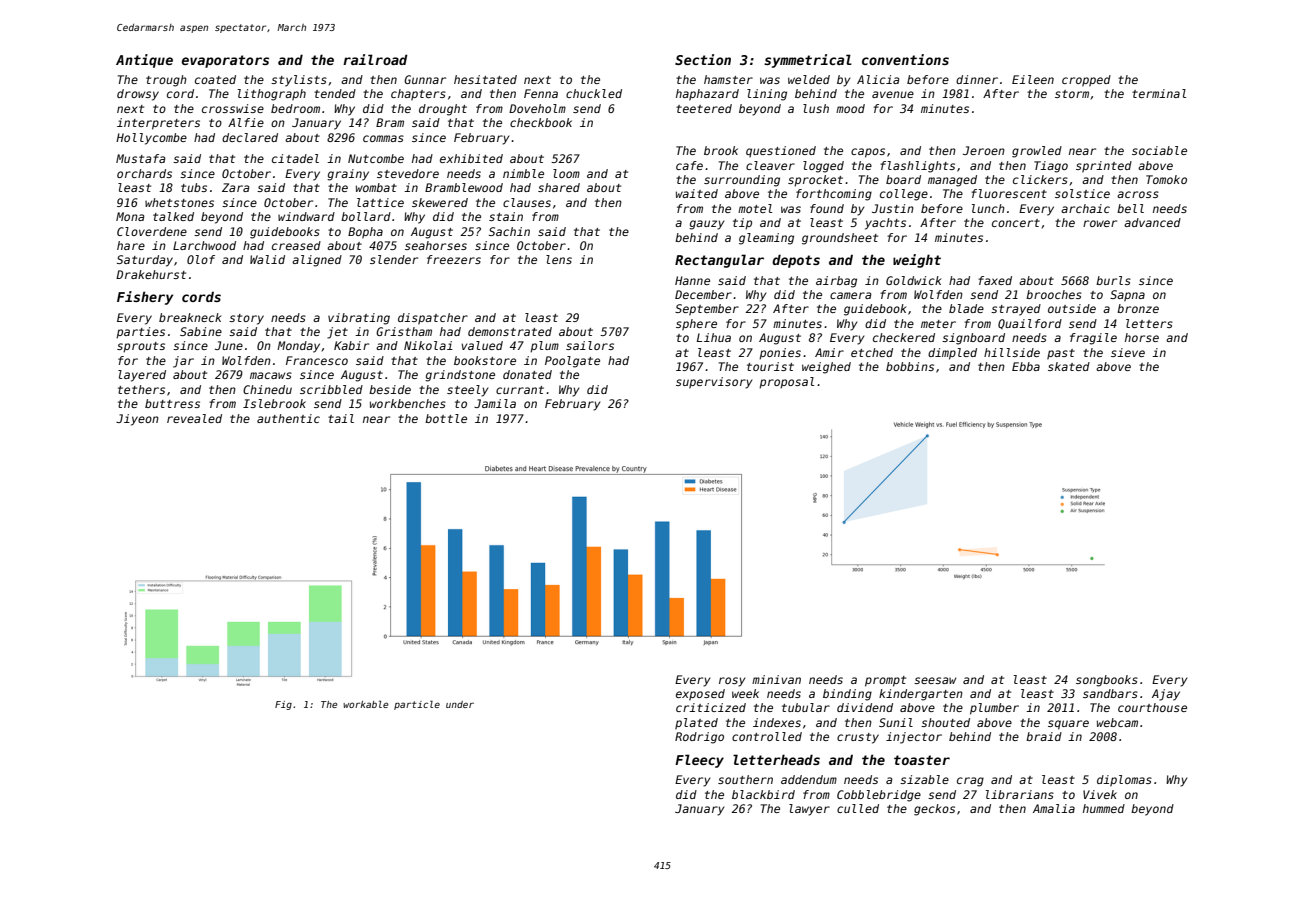 The width and height of the image is (1308, 924). What do you see at coordinates (934, 810) in the image?
I see `geckos` at bounding box center [934, 810].
